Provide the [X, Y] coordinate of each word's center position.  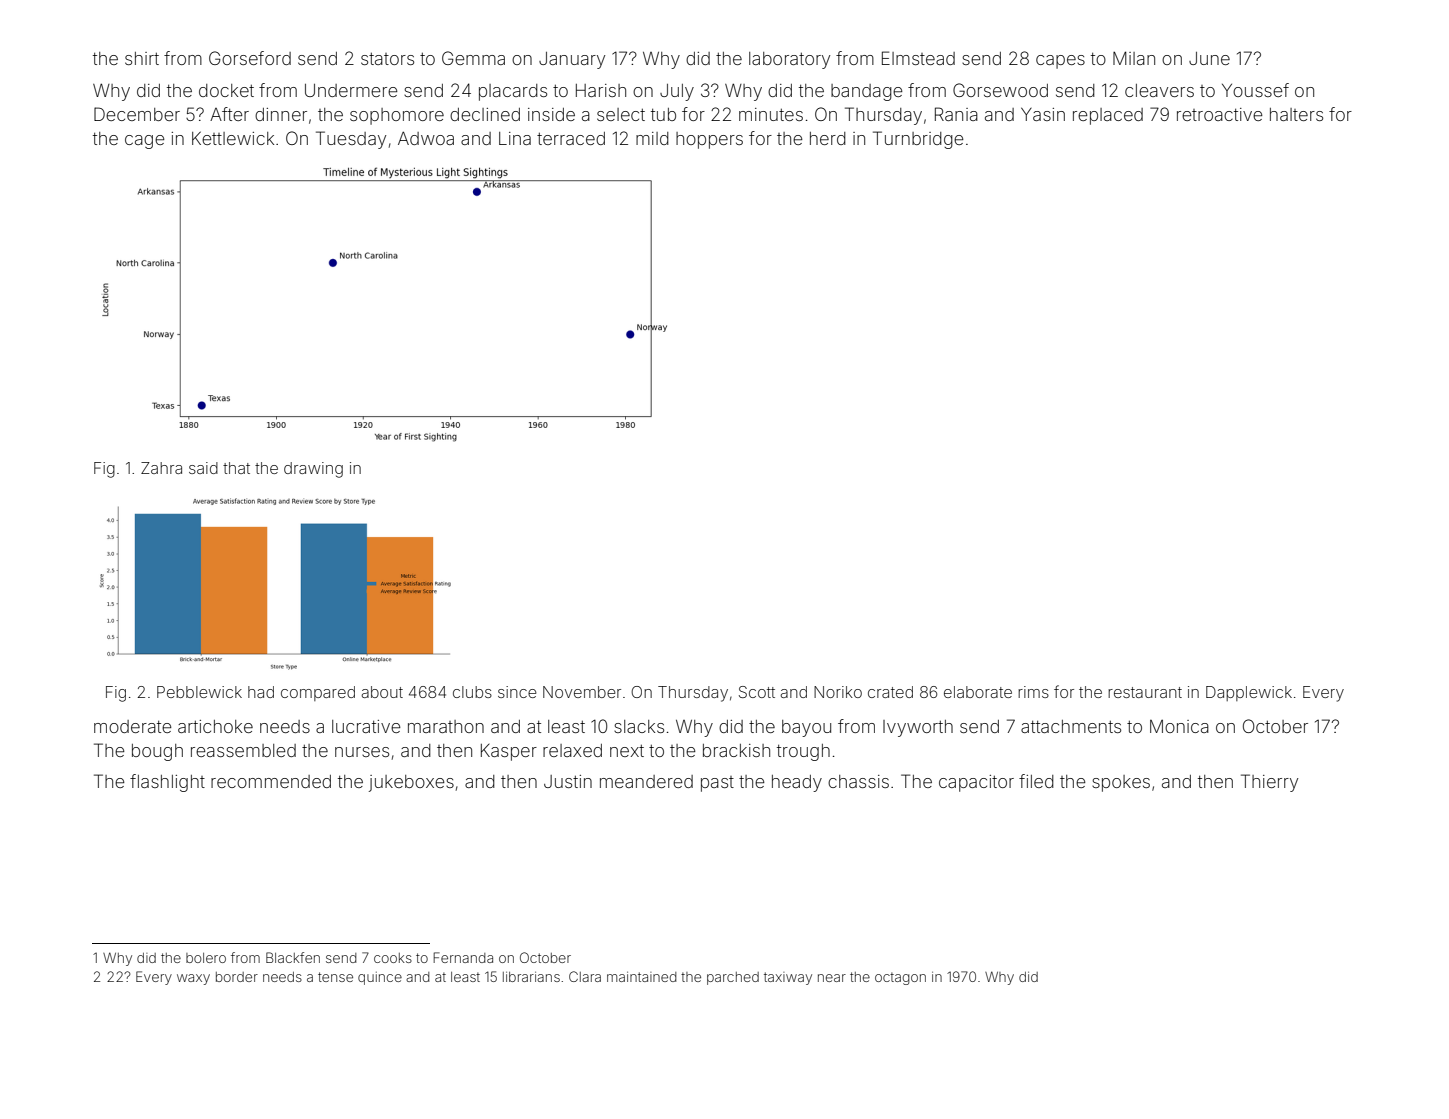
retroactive [1220, 114]
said [203, 468]
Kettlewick [233, 138]
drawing [313, 470]
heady [797, 783]
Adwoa [426, 138]
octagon [900, 978]
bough [157, 752]
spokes [1121, 783]
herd [828, 138]
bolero [206, 958]
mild [652, 138]
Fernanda [463, 957]
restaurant [1145, 692]
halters [1296, 114]
